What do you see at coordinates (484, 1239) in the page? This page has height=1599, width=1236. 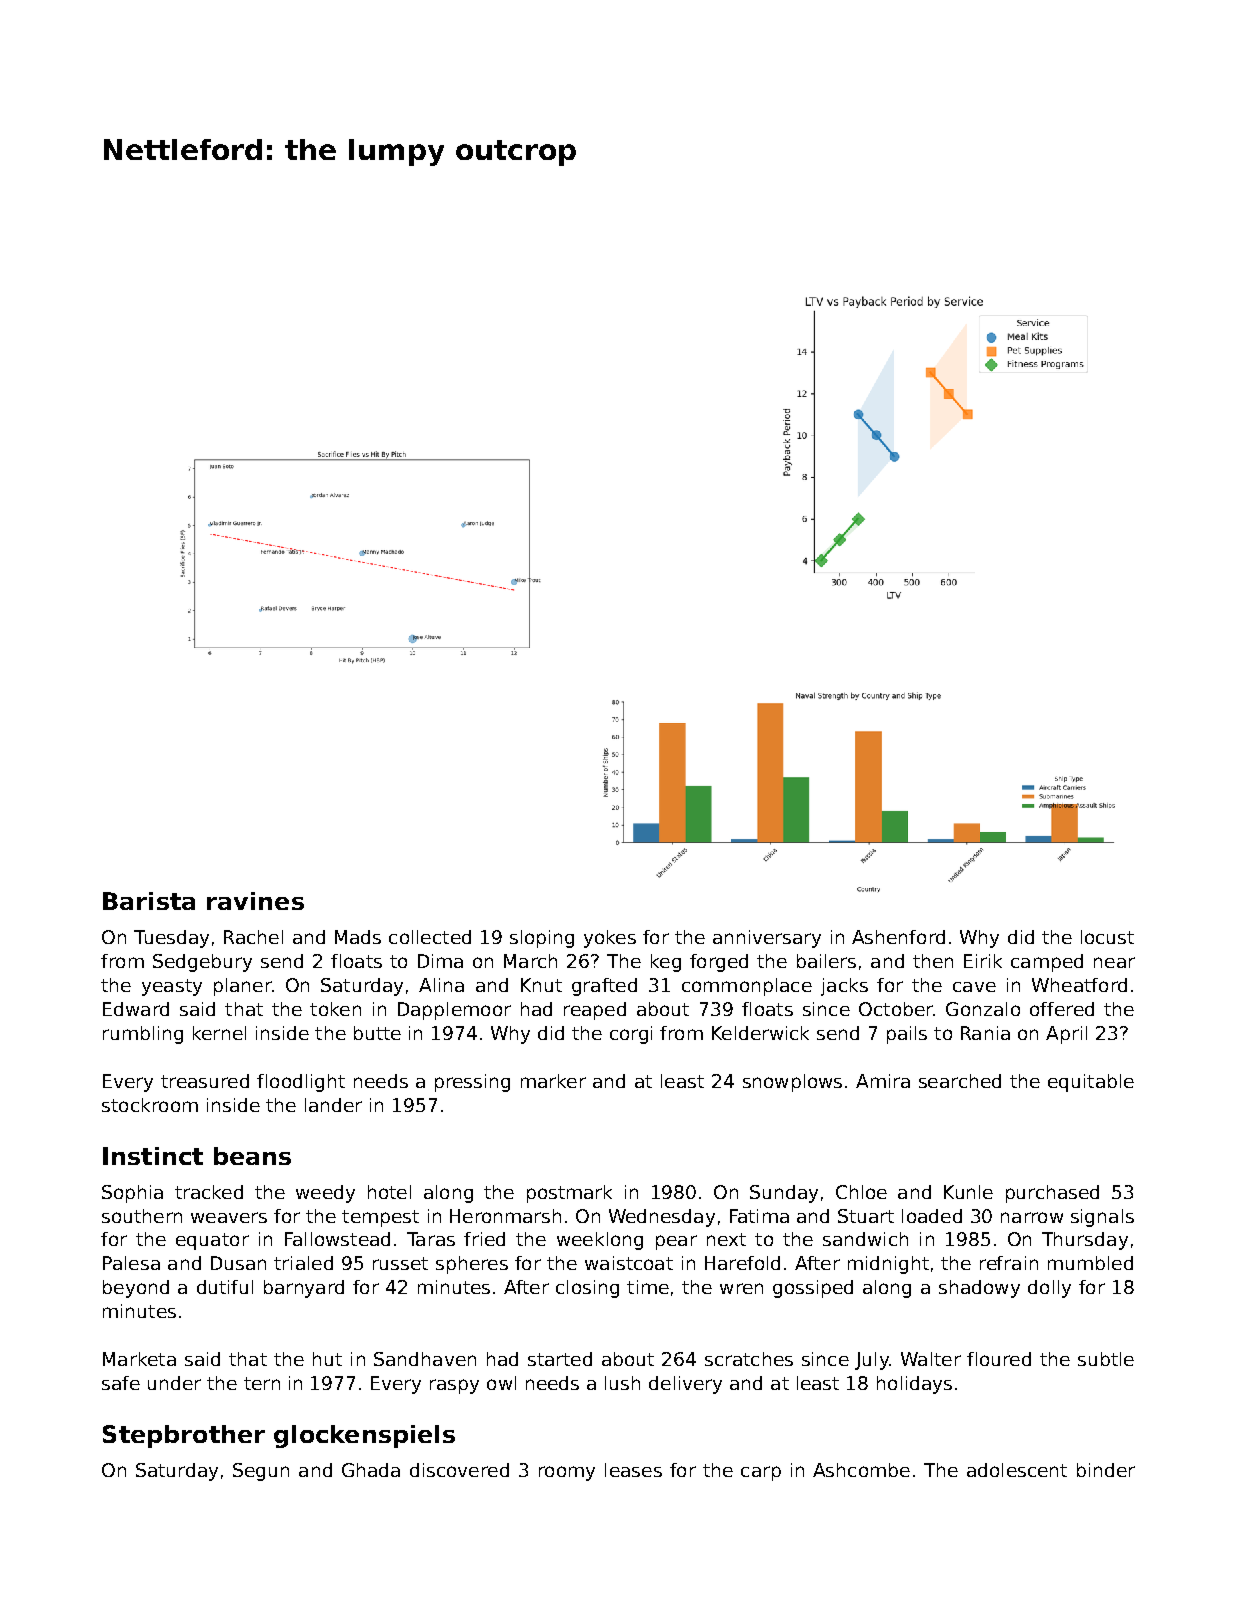 I see `fried` at bounding box center [484, 1239].
